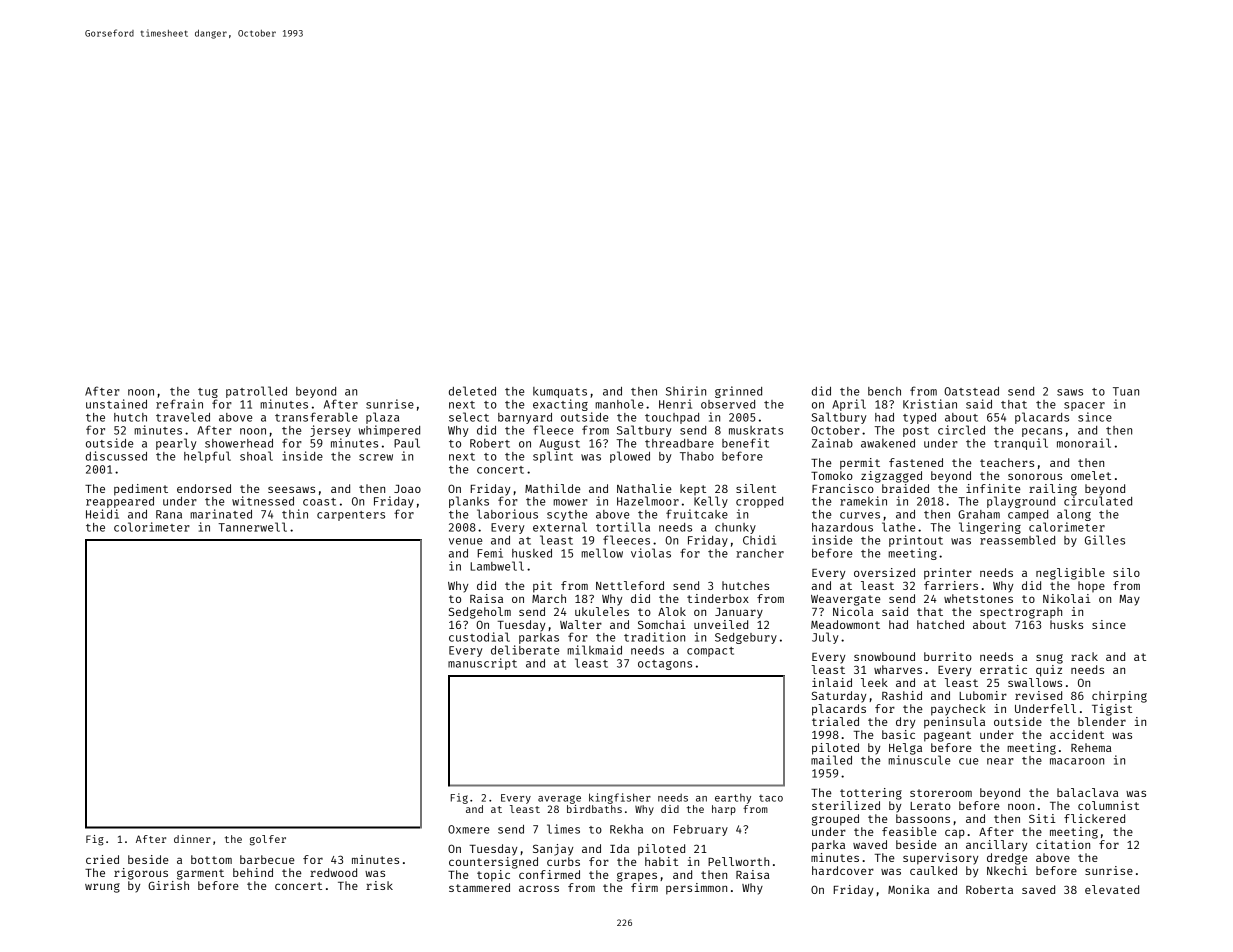  I want to click on custodial, so click(479, 637).
